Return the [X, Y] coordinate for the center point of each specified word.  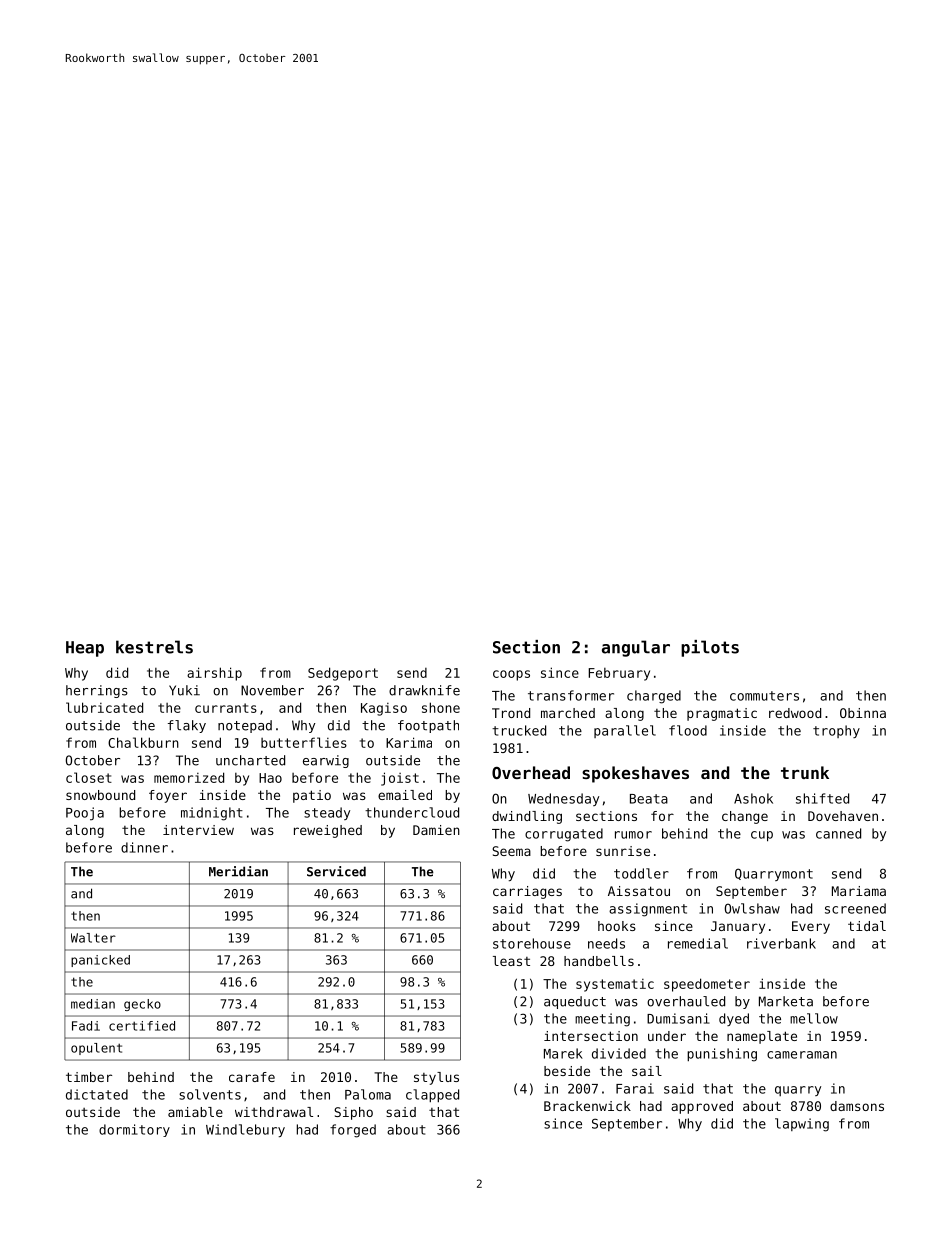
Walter [93, 938]
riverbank [781, 943]
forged [353, 1131]
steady [327, 813]
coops [511, 675]
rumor [633, 835]
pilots [710, 648]
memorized [189, 777]
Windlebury [245, 1130]
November [272, 690]
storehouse [532, 943]
